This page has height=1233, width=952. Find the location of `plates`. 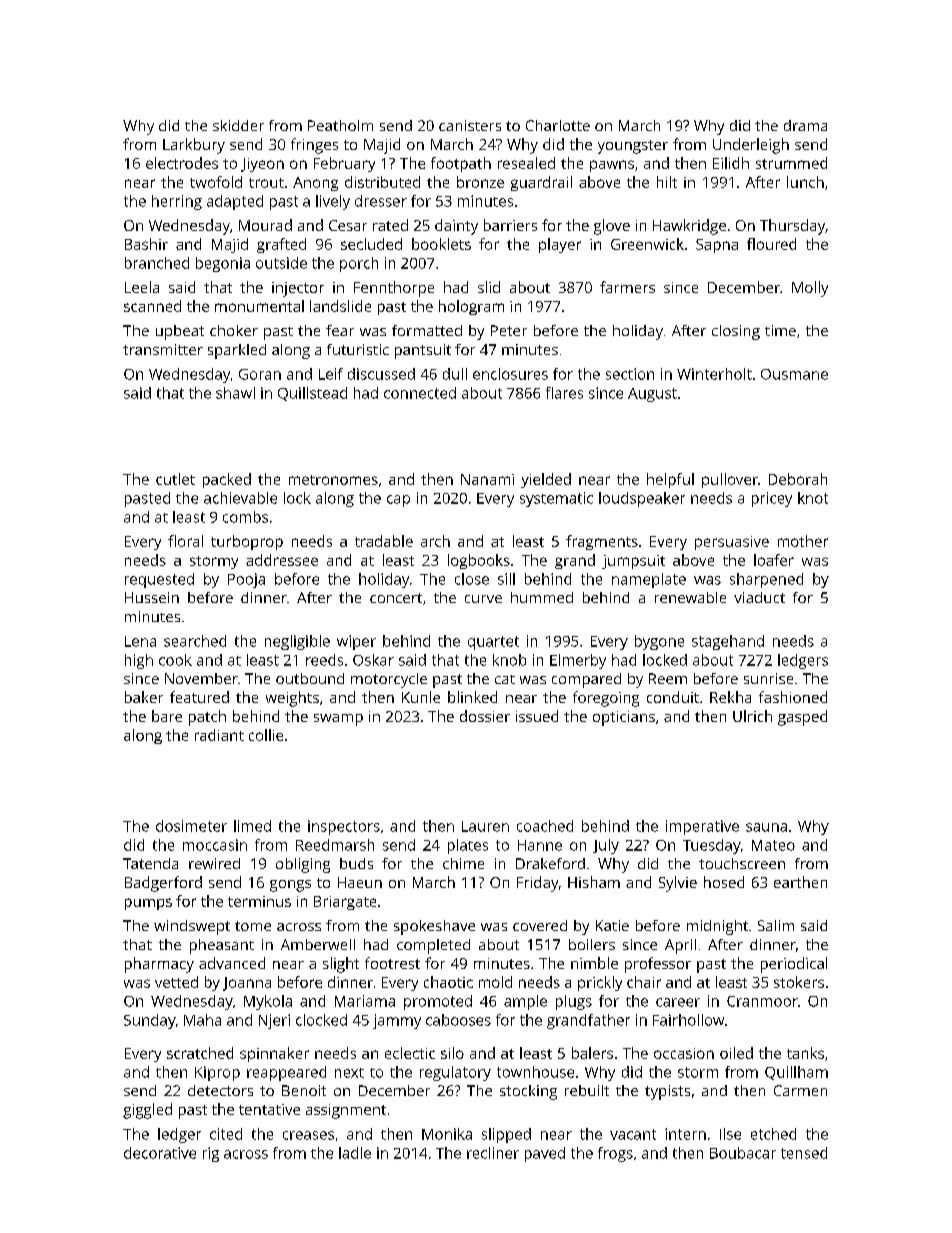

plates is located at coordinates (468, 846).
